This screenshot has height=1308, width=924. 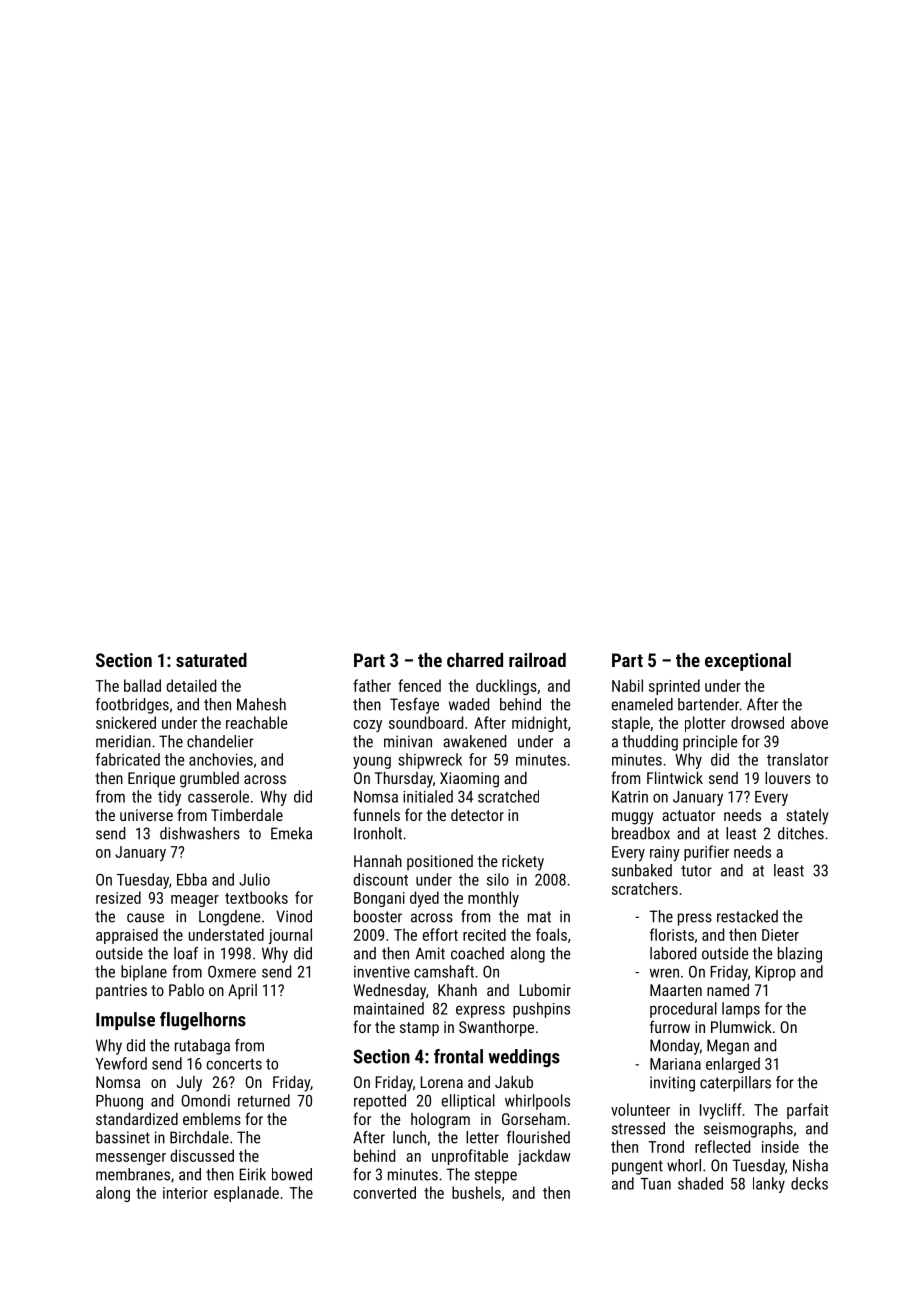 I want to click on coached, so click(x=477, y=953).
